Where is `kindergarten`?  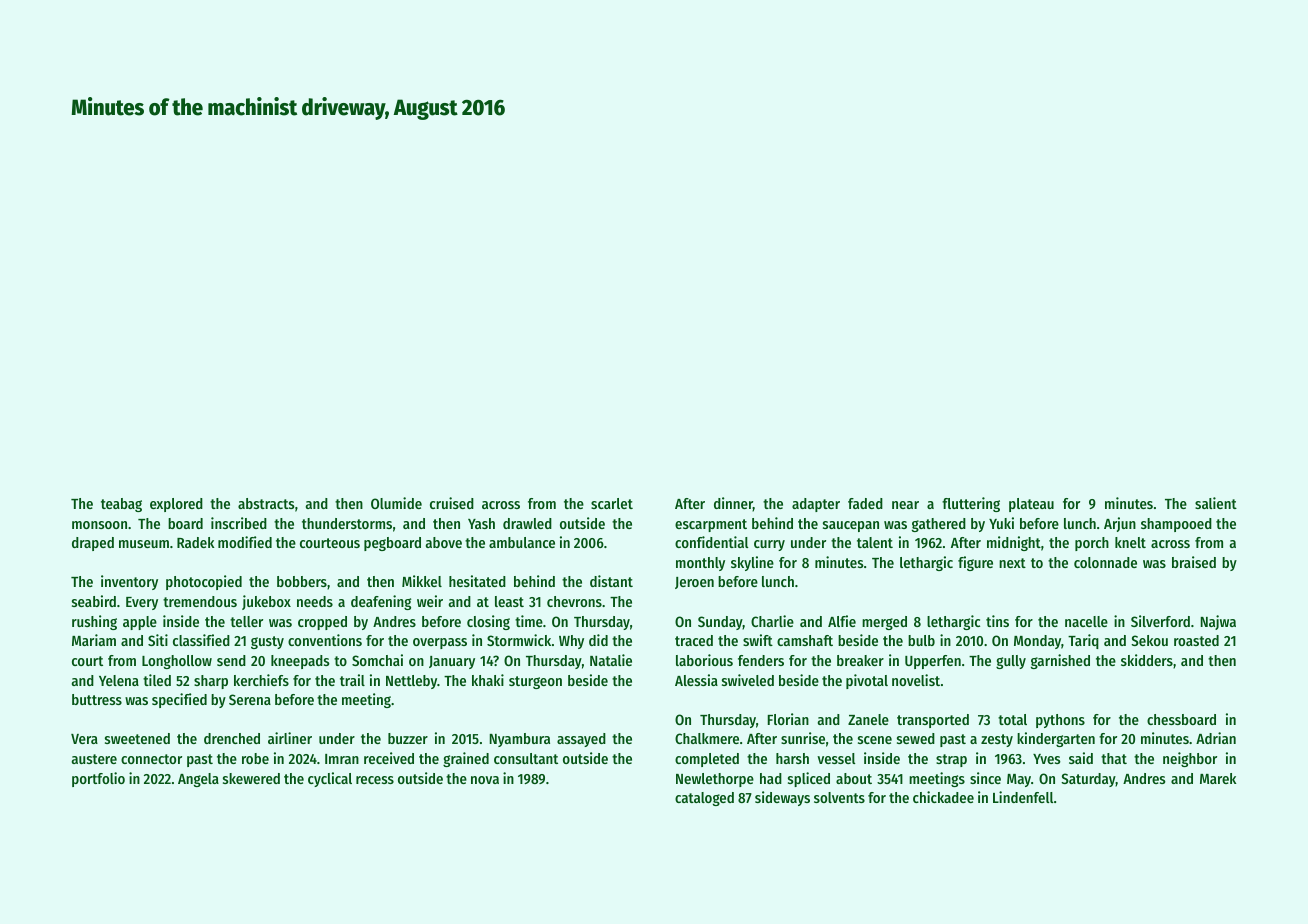
kindergarten is located at coordinates (1056, 739).
